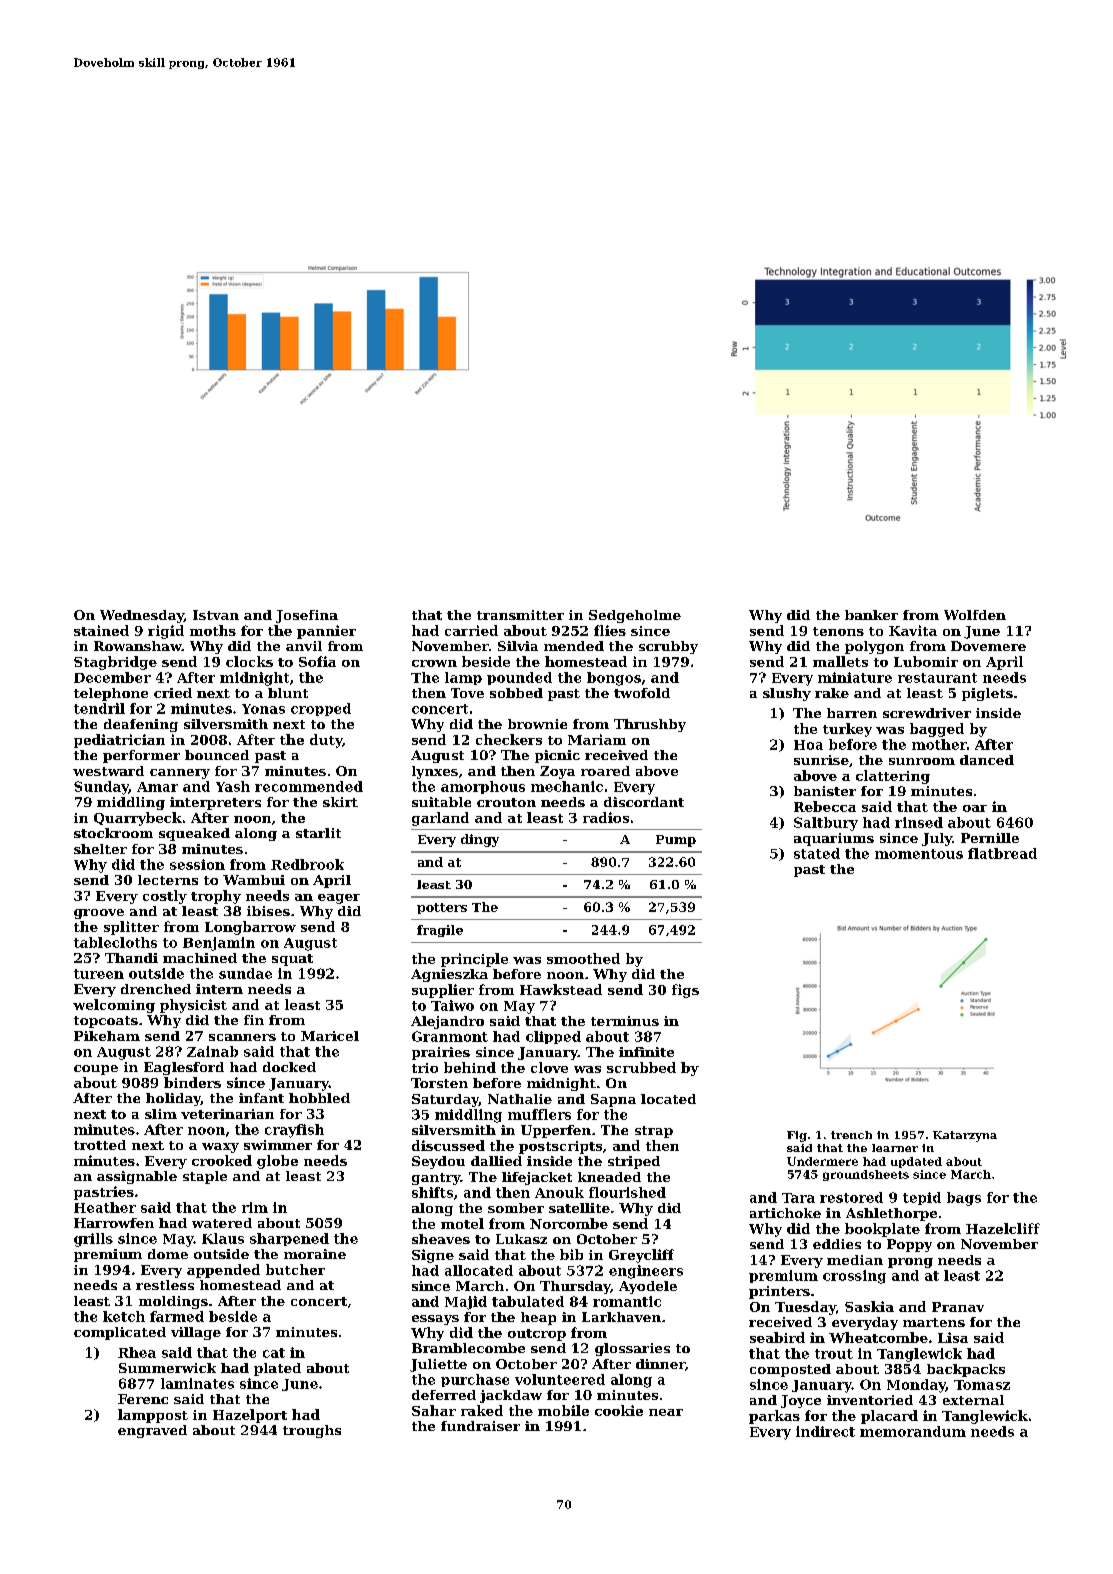 Image resolution: width=1113 pixels, height=1574 pixels. What do you see at coordinates (138, 819) in the screenshot?
I see `Quarrybeck` at bounding box center [138, 819].
